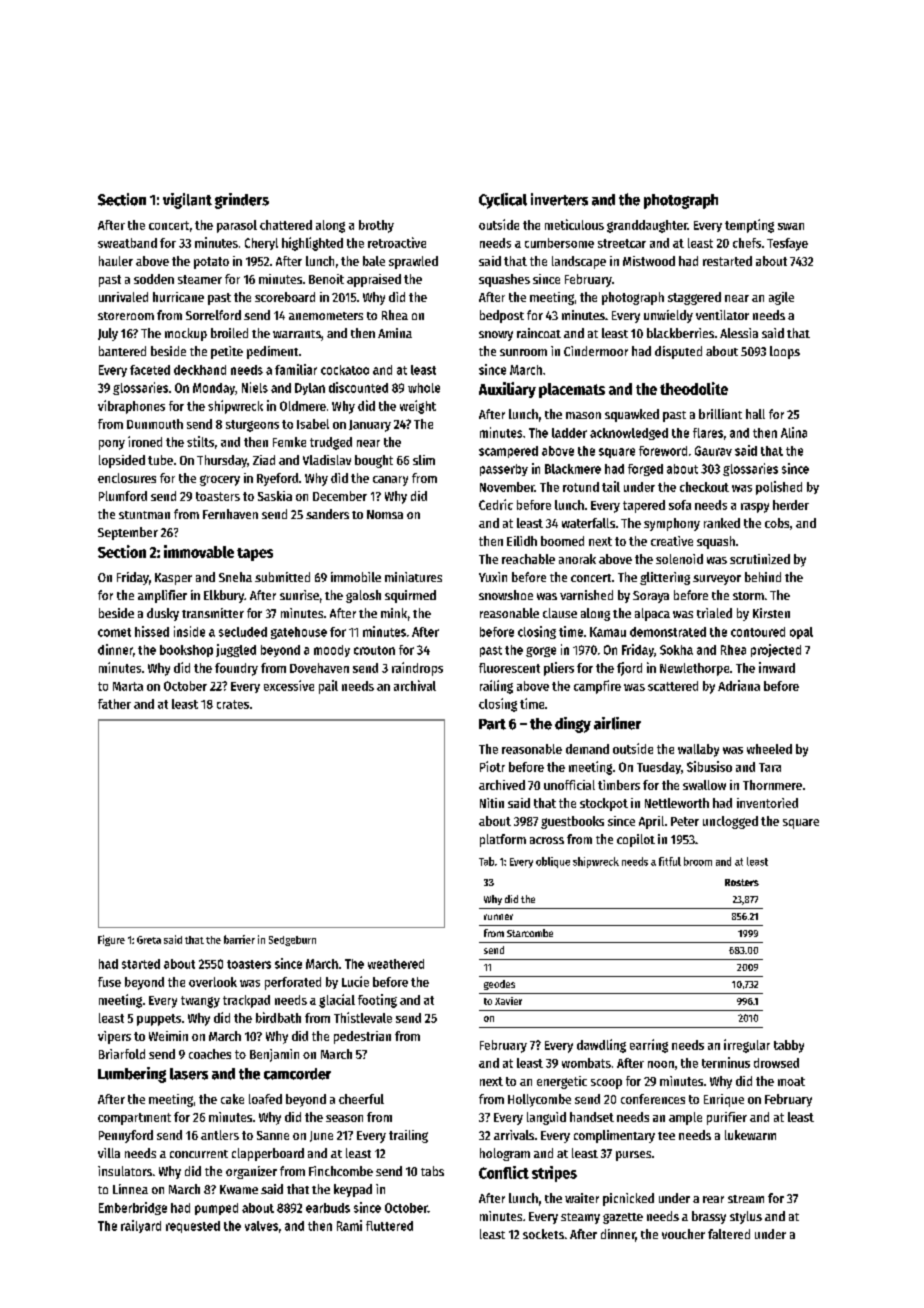 Image resolution: width=924 pixels, height=1308 pixels. I want to click on fluttered, so click(389, 1226).
